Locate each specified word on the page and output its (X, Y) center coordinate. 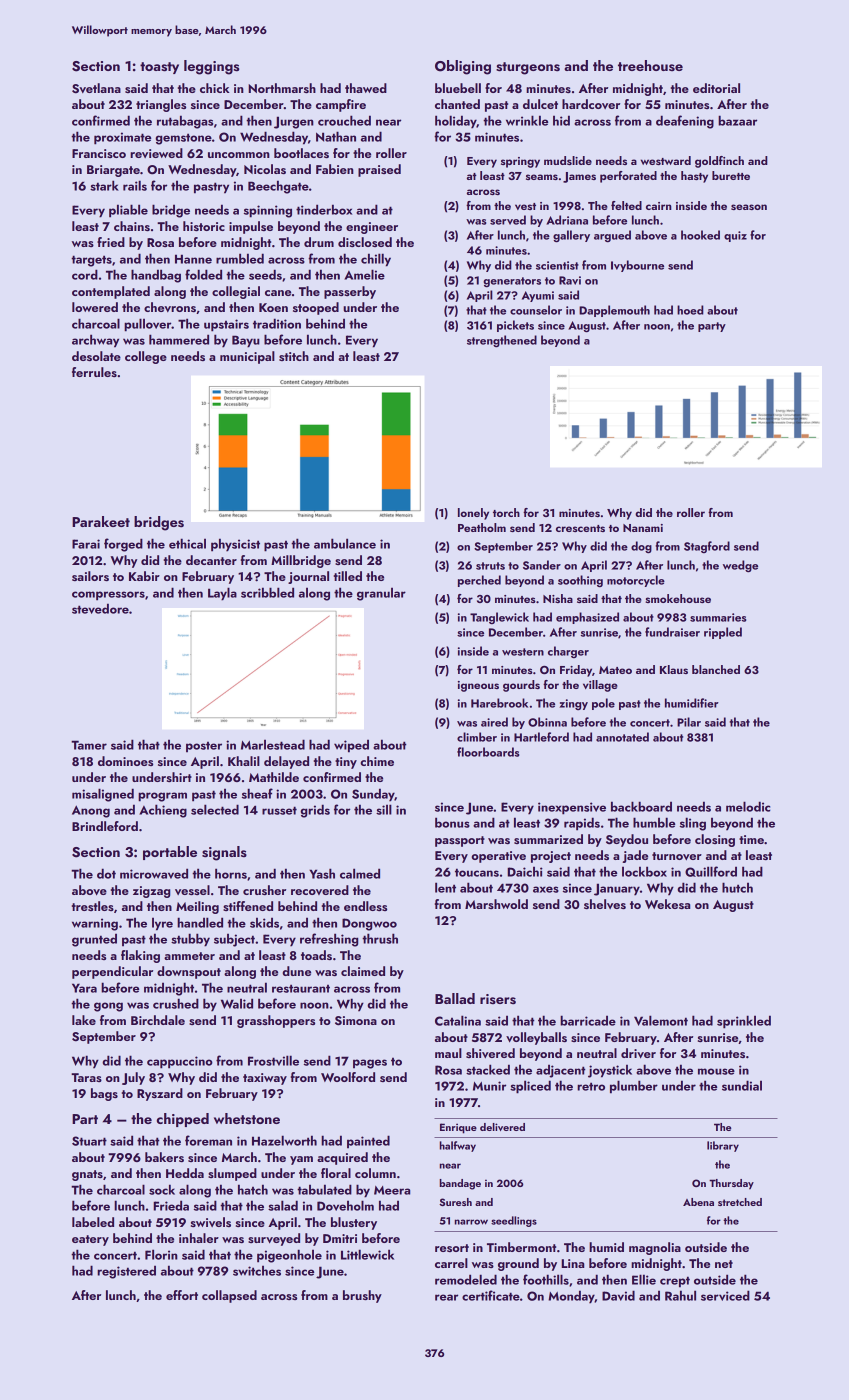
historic (204, 226)
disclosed (365, 242)
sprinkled (744, 1022)
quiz (735, 236)
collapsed (229, 1296)
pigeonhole (289, 1256)
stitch (294, 356)
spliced (530, 1087)
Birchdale (158, 1020)
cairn (659, 206)
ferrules (94, 372)
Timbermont (521, 1247)
